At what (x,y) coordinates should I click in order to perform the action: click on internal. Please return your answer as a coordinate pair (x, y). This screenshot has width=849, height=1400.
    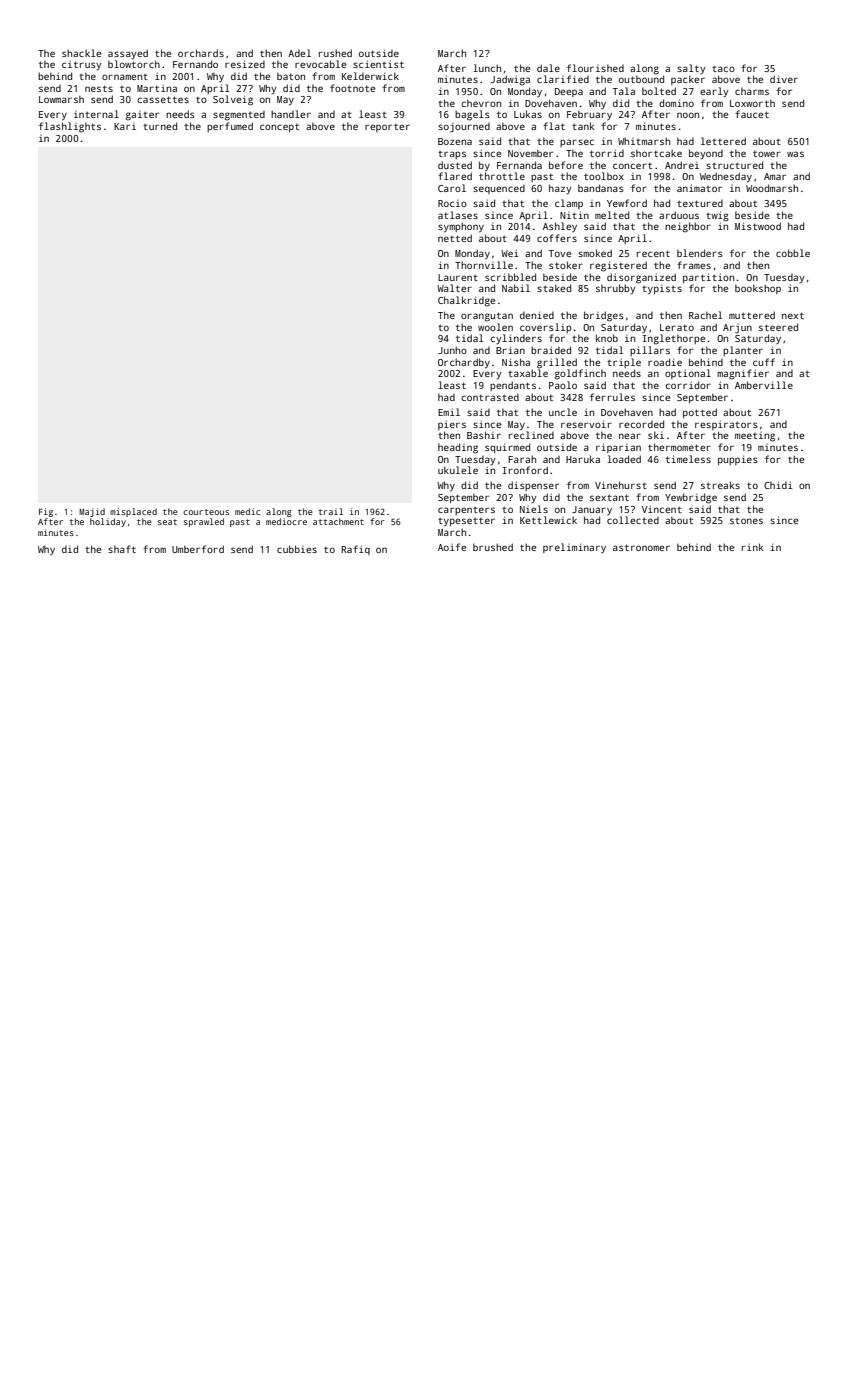
    Looking at the image, I should click on (96, 114).
